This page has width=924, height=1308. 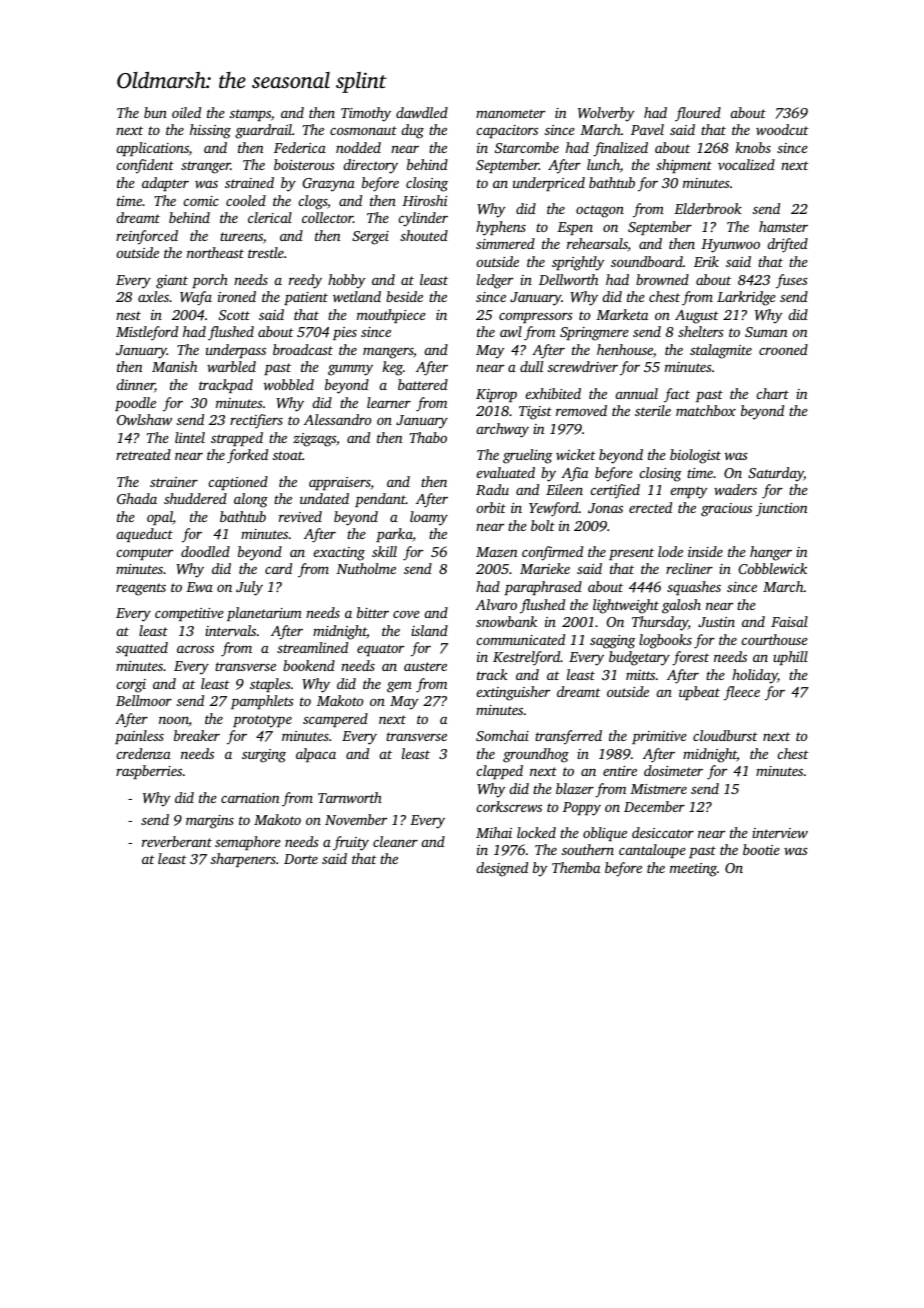 What do you see at coordinates (300, 147) in the page?
I see `Federica` at bounding box center [300, 147].
